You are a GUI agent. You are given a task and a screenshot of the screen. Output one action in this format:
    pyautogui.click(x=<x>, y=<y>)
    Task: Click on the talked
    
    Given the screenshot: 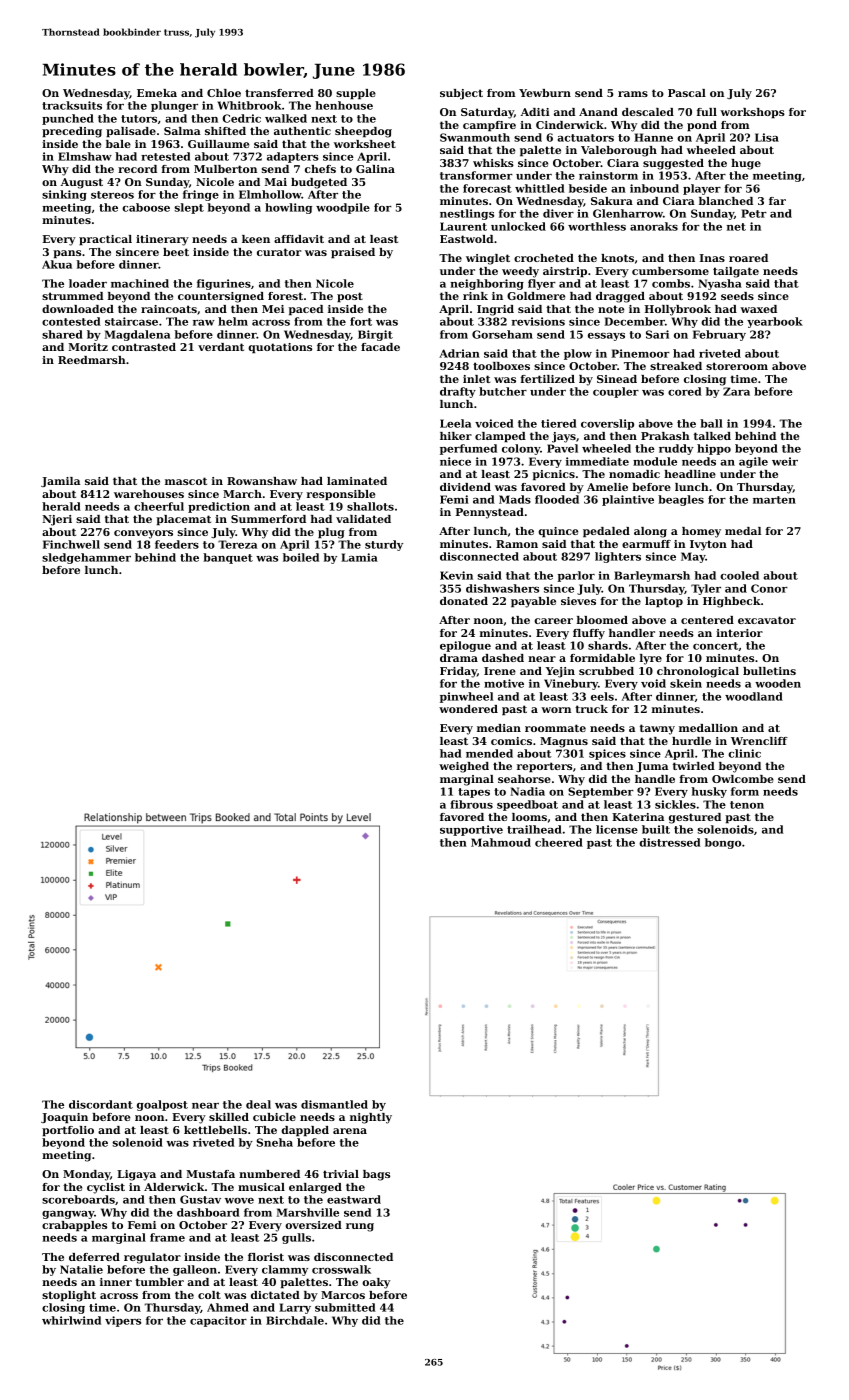 What is the action you would take?
    pyautogui.click(x=712, y=436)
